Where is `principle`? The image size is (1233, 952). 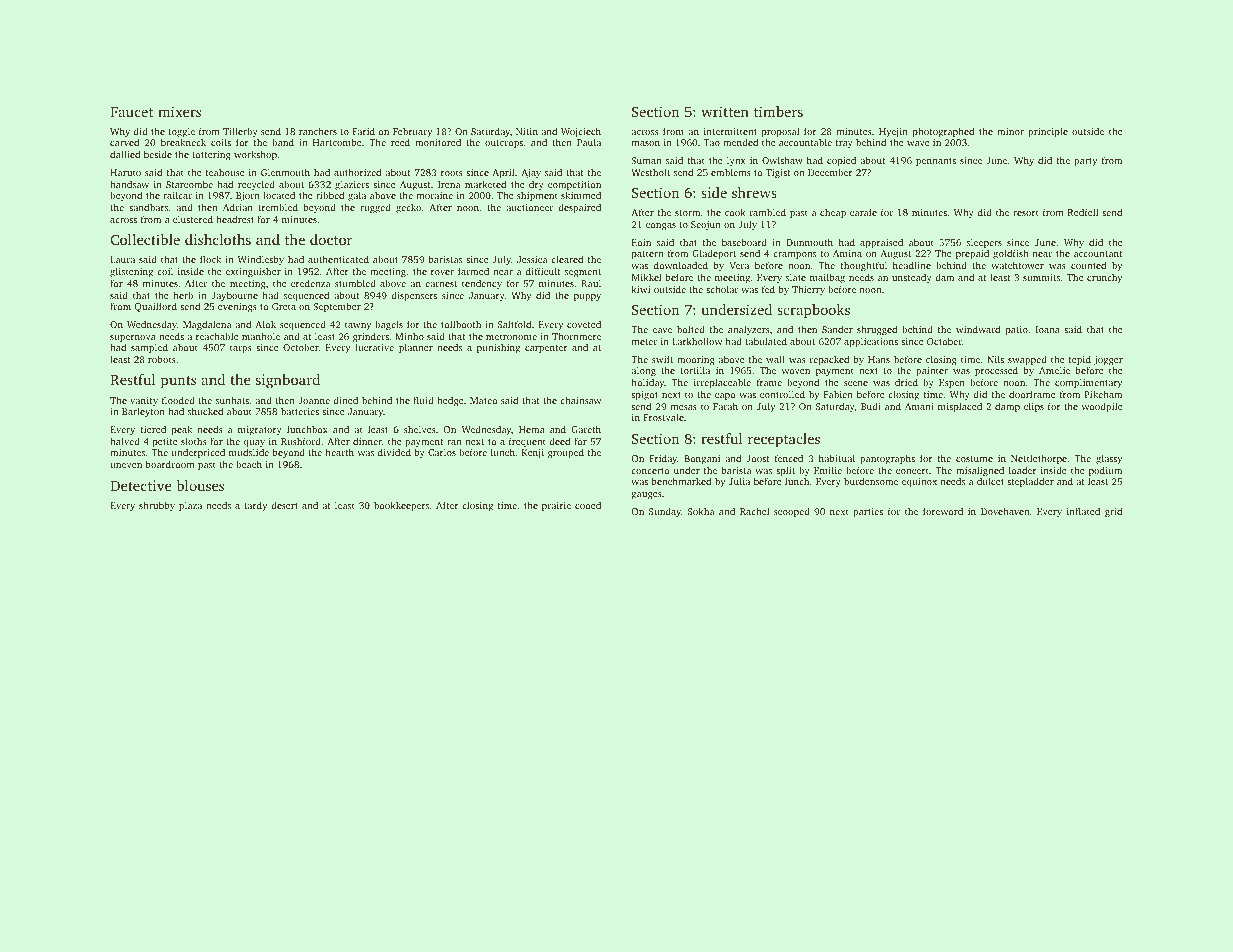 principle is located at coordinates (1048, 132).
